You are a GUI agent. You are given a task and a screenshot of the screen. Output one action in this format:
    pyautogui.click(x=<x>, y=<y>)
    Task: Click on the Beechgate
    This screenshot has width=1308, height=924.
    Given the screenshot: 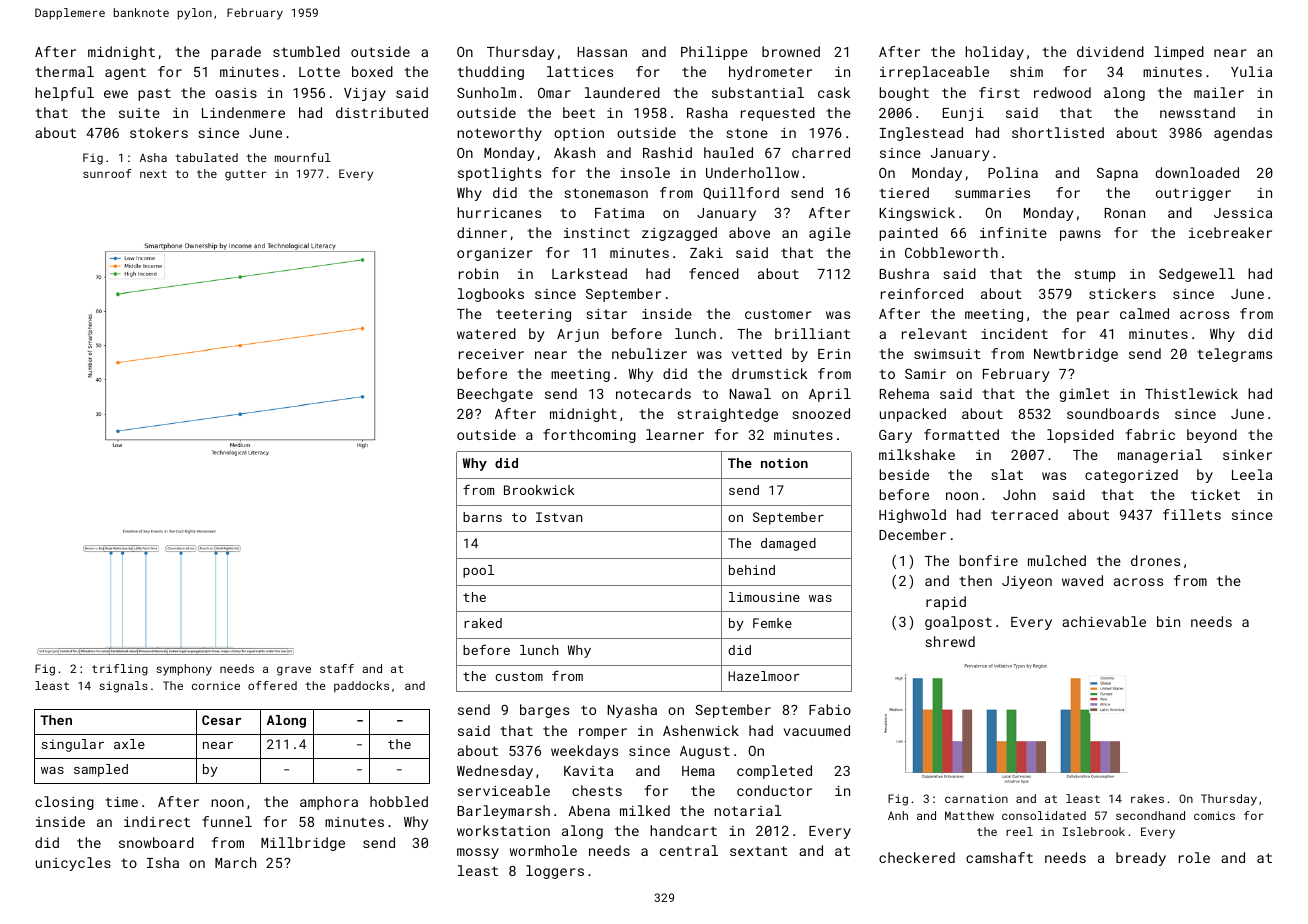 What is the action you would take?
    pyautogui.click(x=495, y=395)
